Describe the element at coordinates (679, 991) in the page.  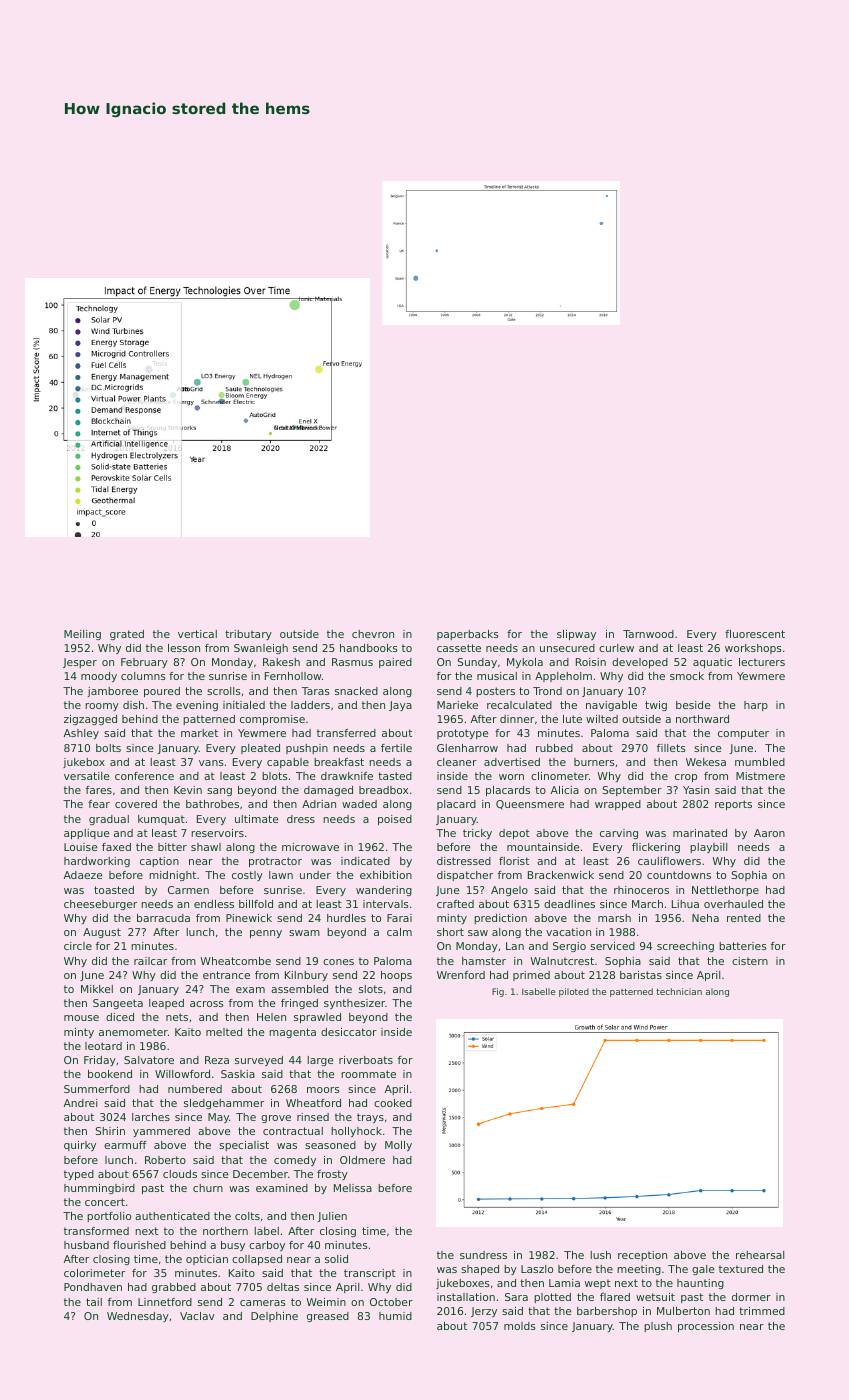
I see `technician` at that location.
